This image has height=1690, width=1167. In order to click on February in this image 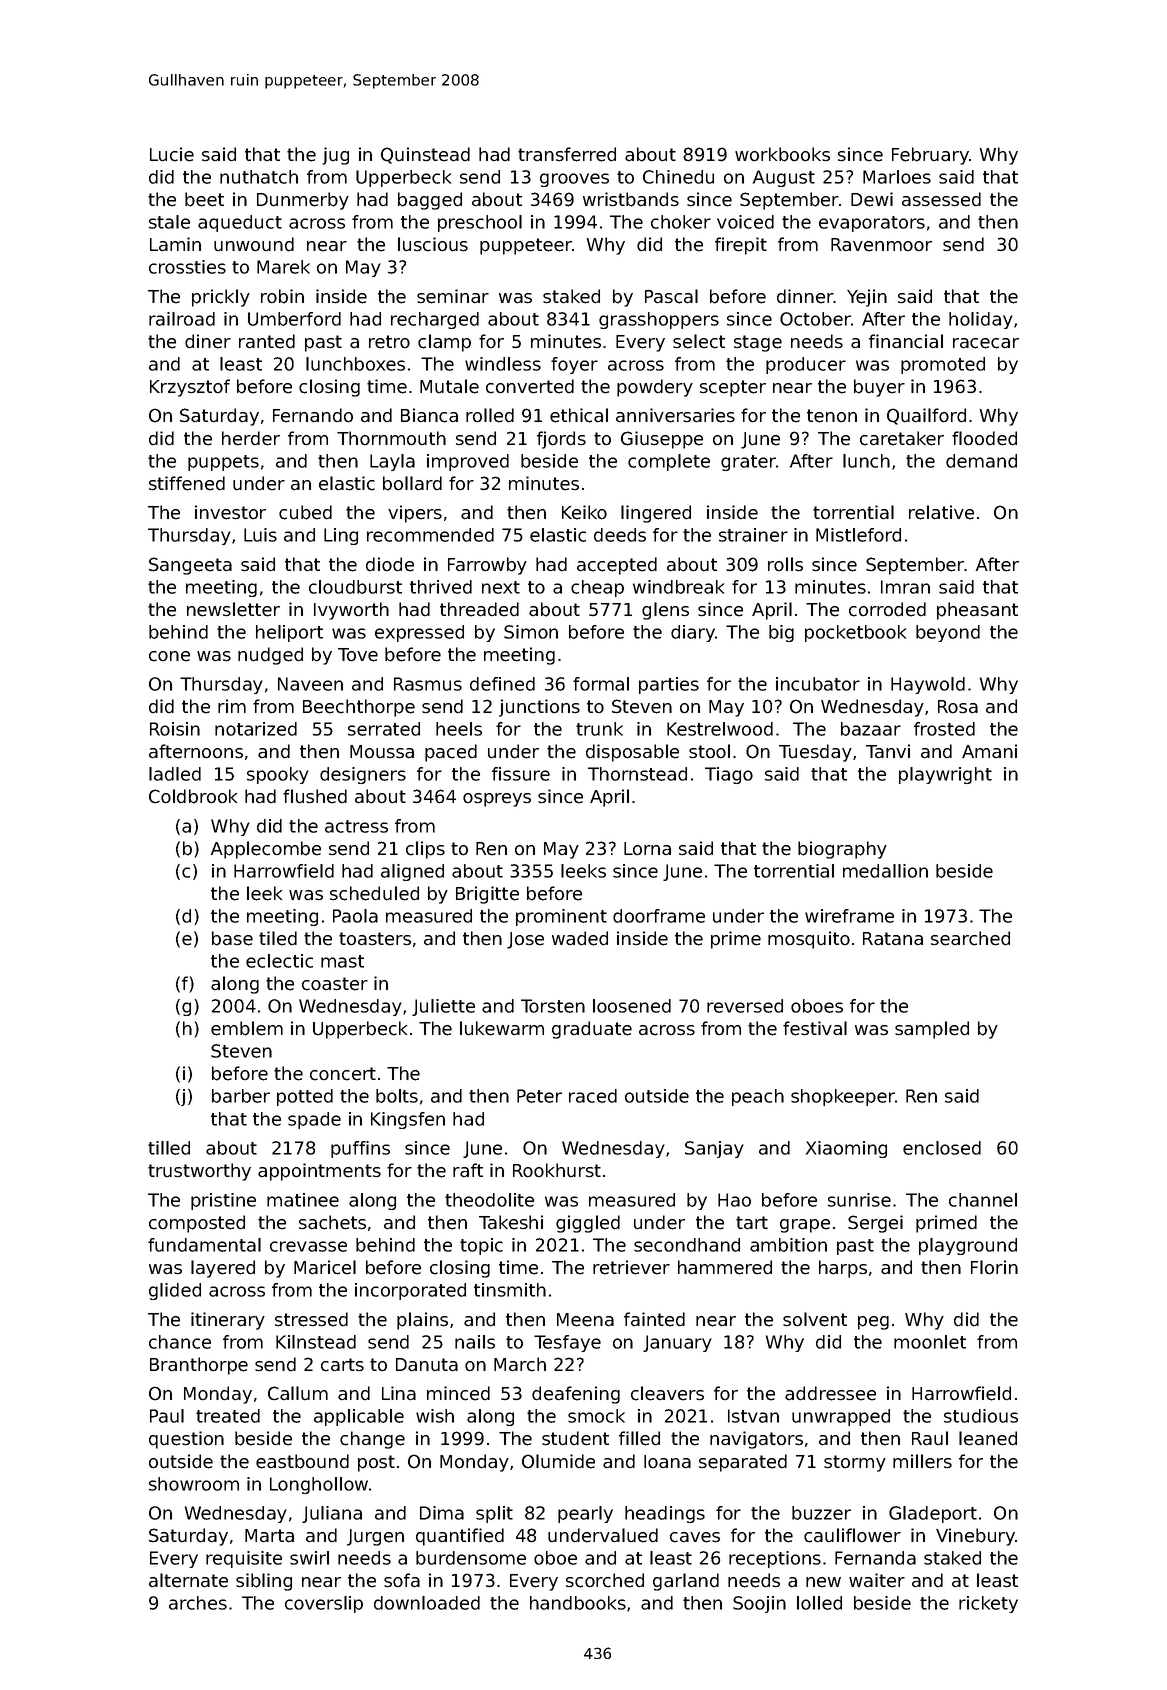, I will do `click(930, 156)`.
